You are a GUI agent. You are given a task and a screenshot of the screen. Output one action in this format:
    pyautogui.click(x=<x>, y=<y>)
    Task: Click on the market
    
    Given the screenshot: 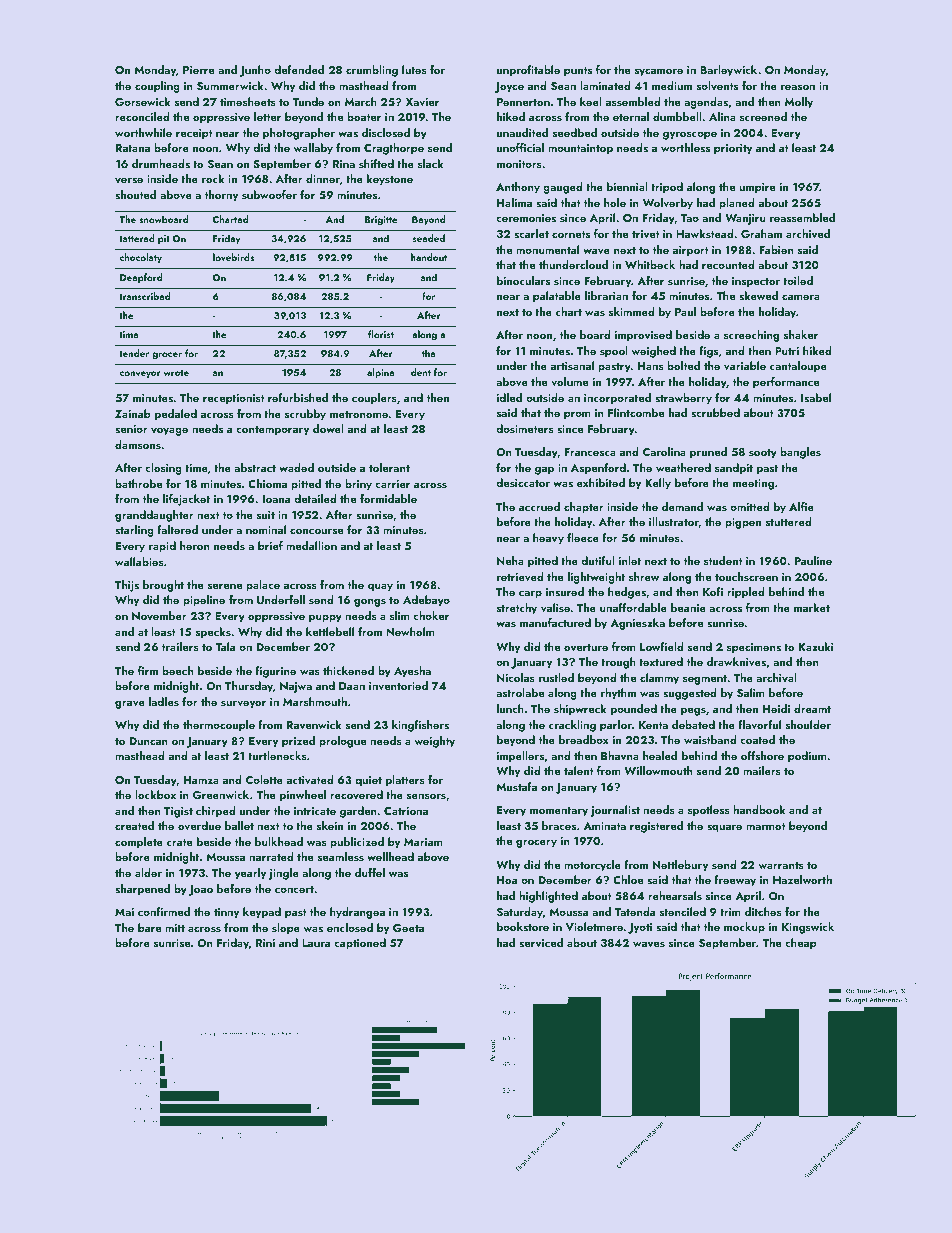 What is the action you would take?
    pyautogui.click(x=812, y=607)
